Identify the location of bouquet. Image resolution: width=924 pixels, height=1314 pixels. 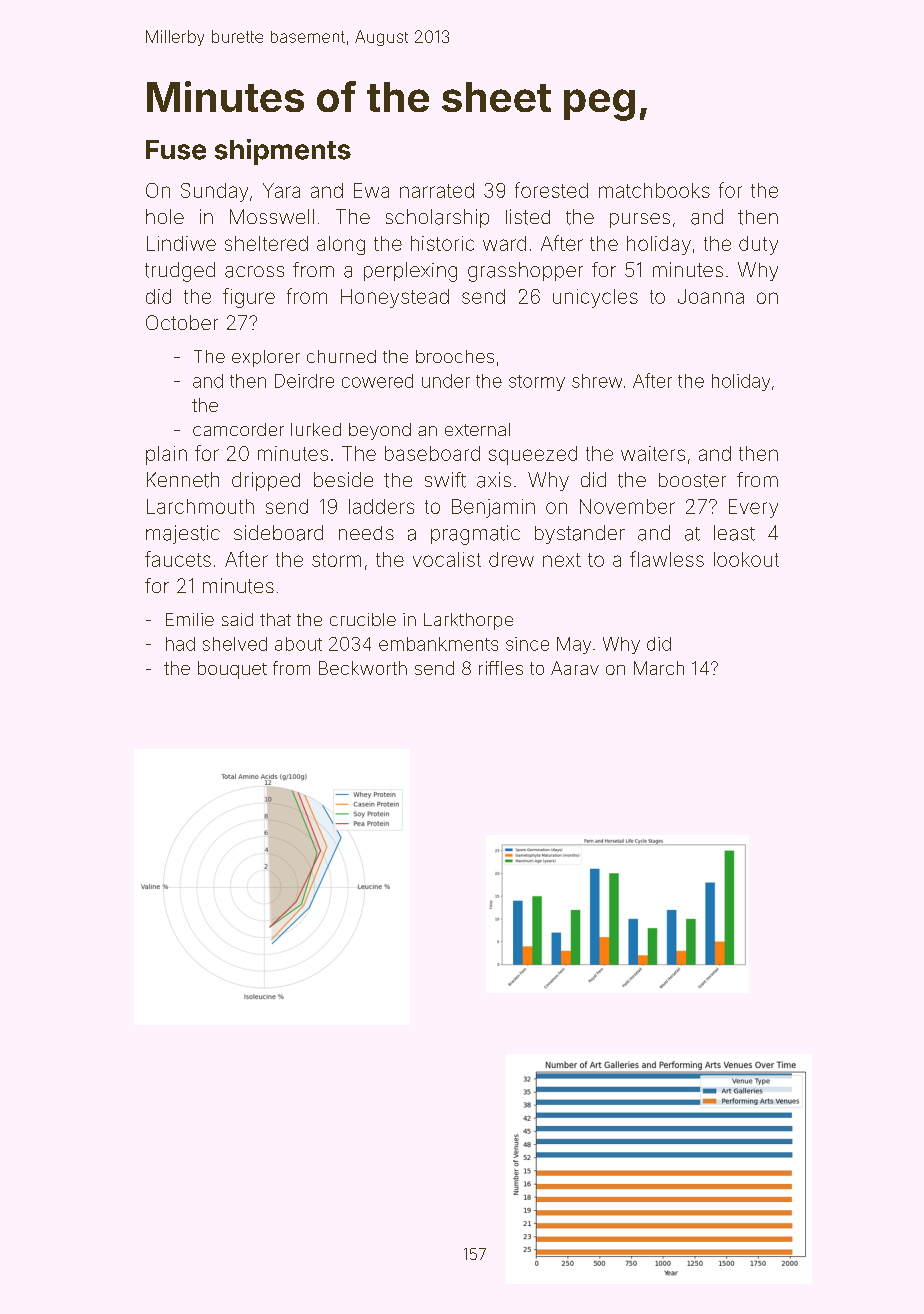
(232, 670).
